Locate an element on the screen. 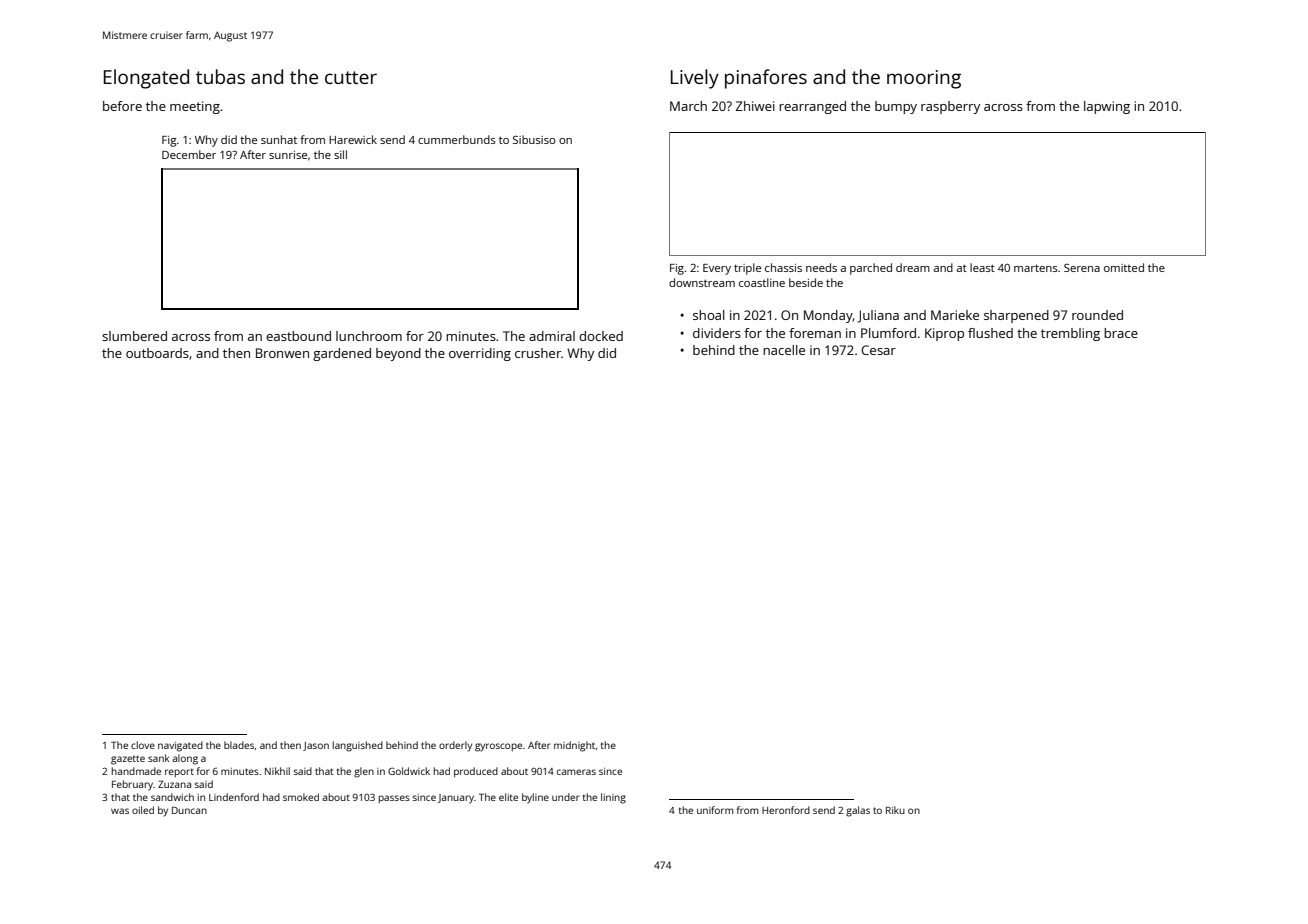 The image size is (1308, 924). sill is located at coordinates (340, 154).
